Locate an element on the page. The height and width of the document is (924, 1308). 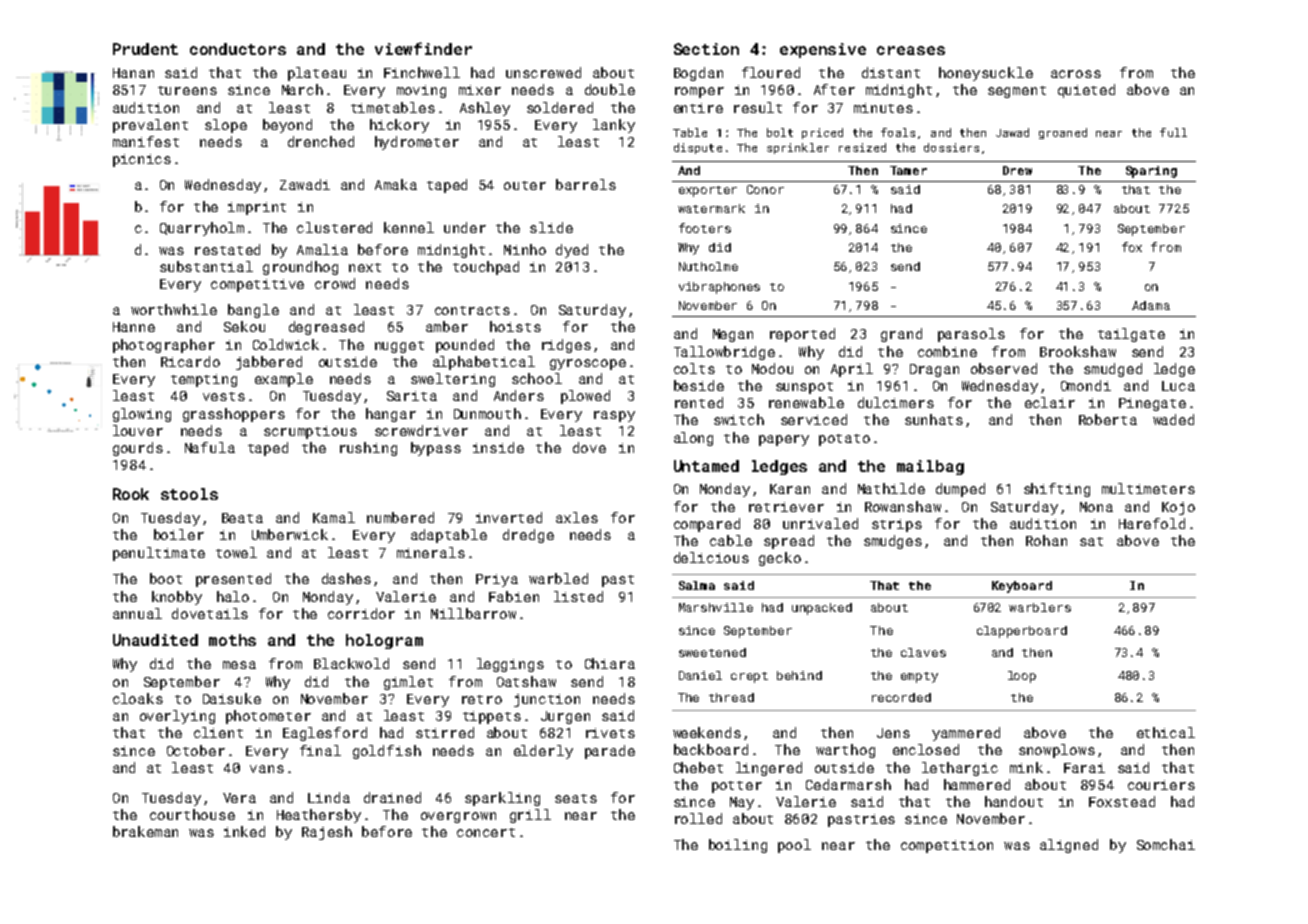
boiling is located at coordinates (738, 846).
